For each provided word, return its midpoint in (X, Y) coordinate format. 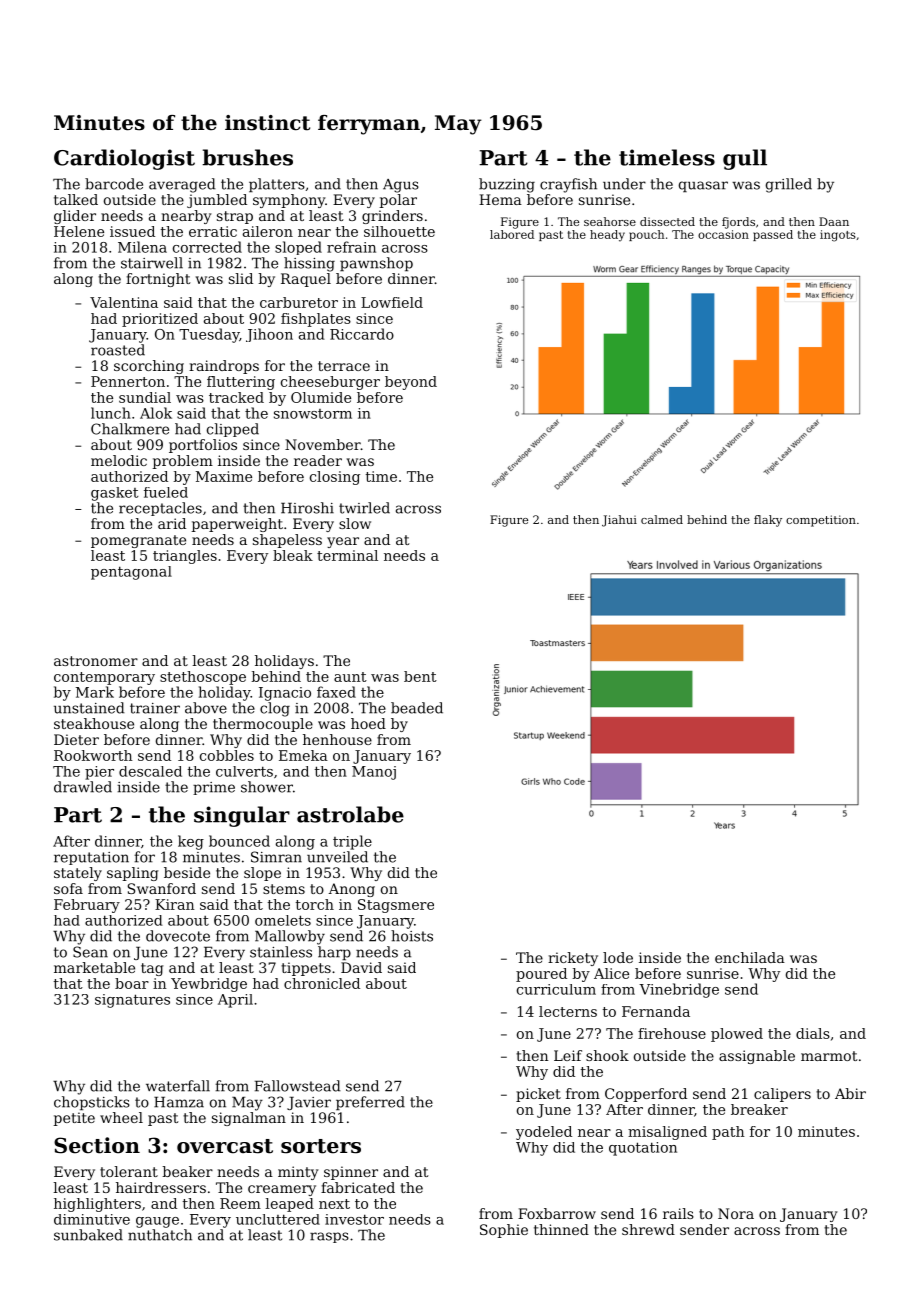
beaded (417, 708)
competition (821, 521)
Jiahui (619, 521)
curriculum (556, 989)
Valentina (124, 302)
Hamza (179, 1102)
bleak (293, 555)
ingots (838, 236)
